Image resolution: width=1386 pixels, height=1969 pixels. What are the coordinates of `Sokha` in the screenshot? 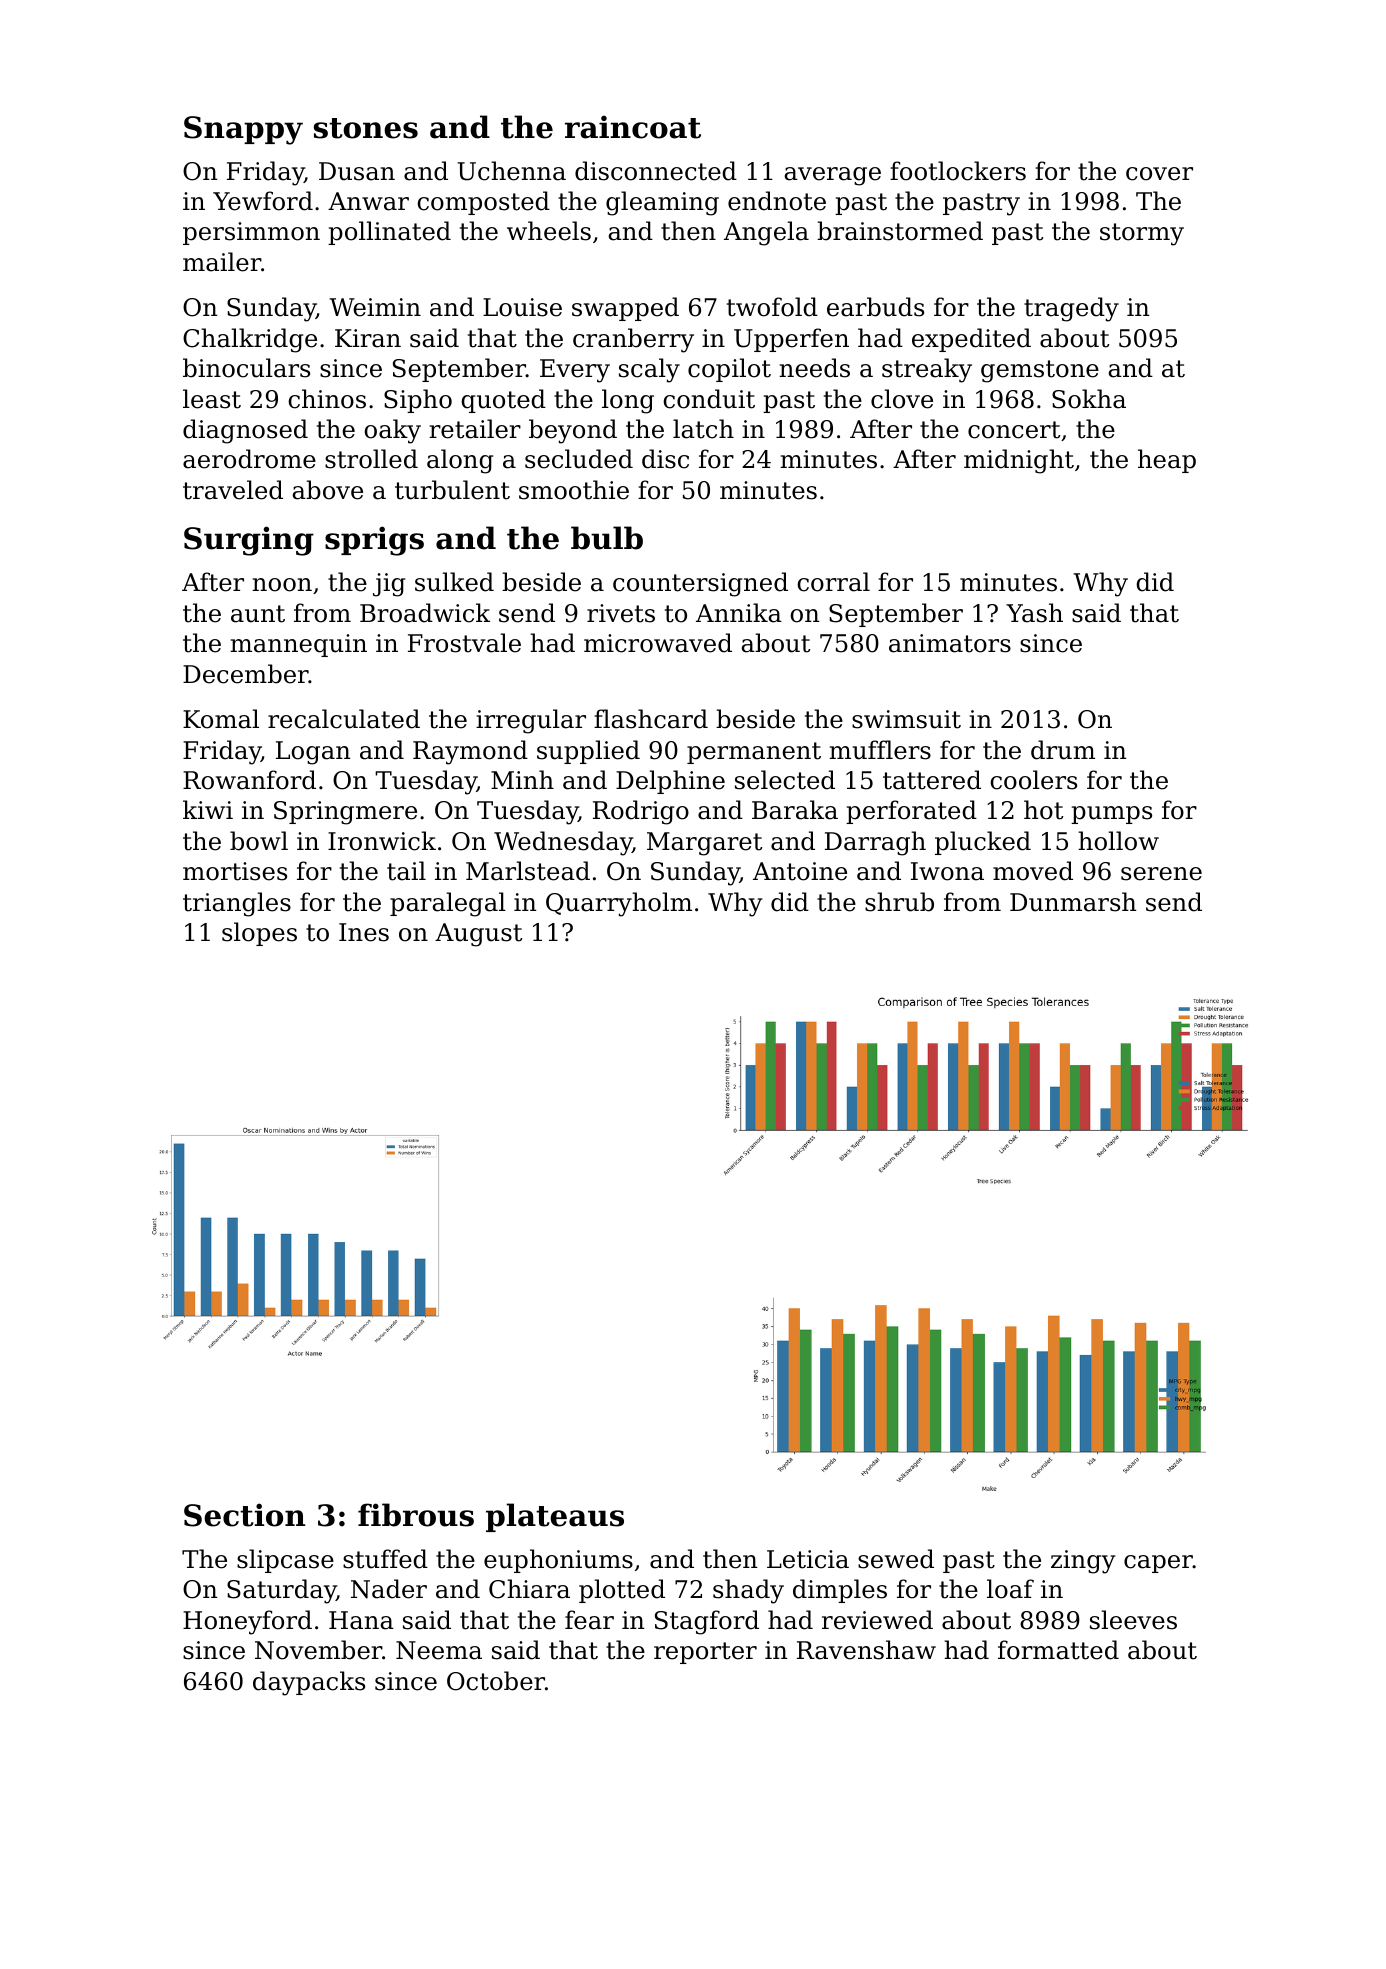 It's located at (1089, 399).
